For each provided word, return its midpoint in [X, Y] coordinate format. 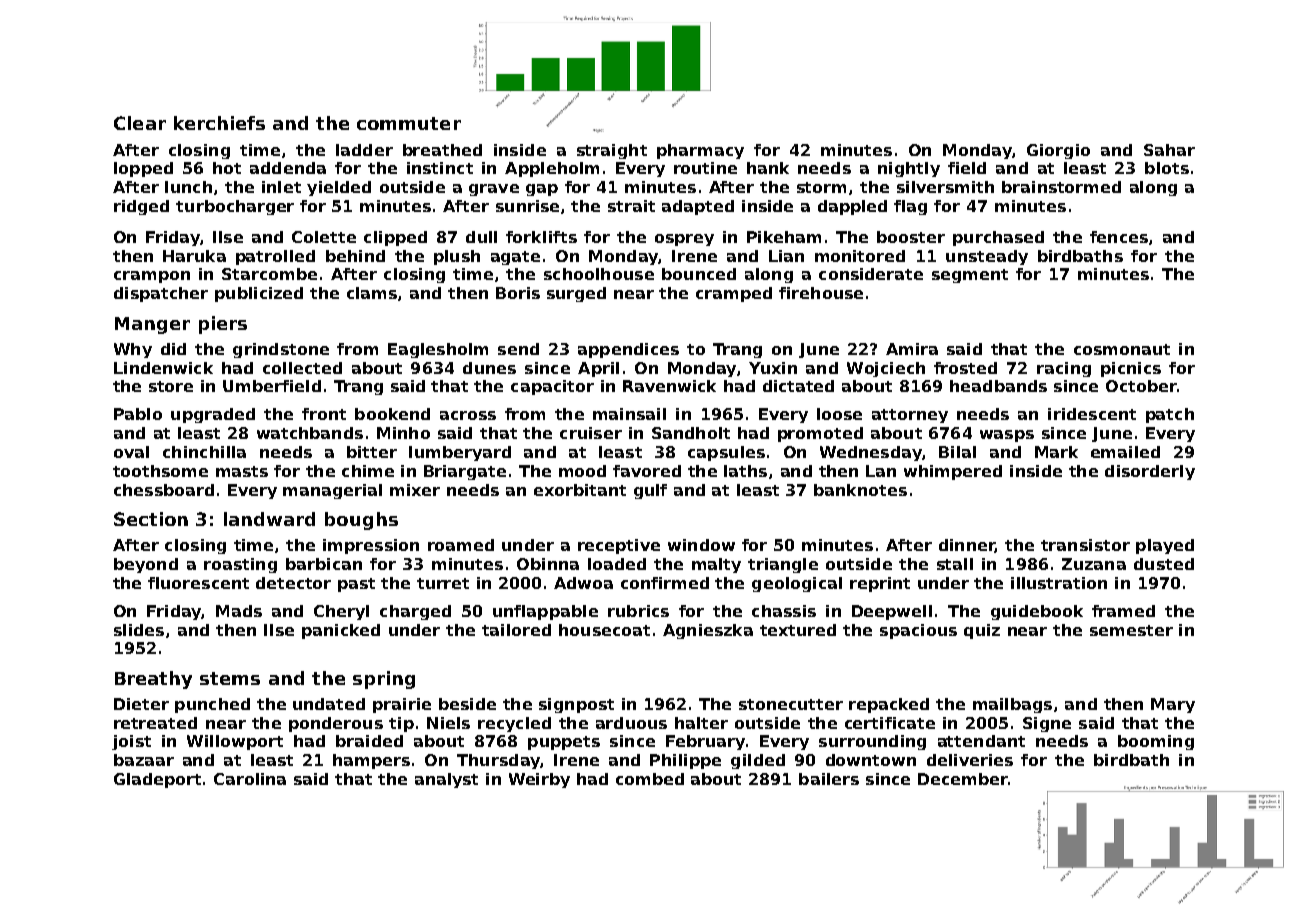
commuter [409, 123]
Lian [786, 256]
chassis [784, 611]
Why [133, 350]
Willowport [235, 742]
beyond [146, 565]
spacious [918, 631]
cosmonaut [1122, 349]
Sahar [1169, 150]
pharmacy [700, 151]
